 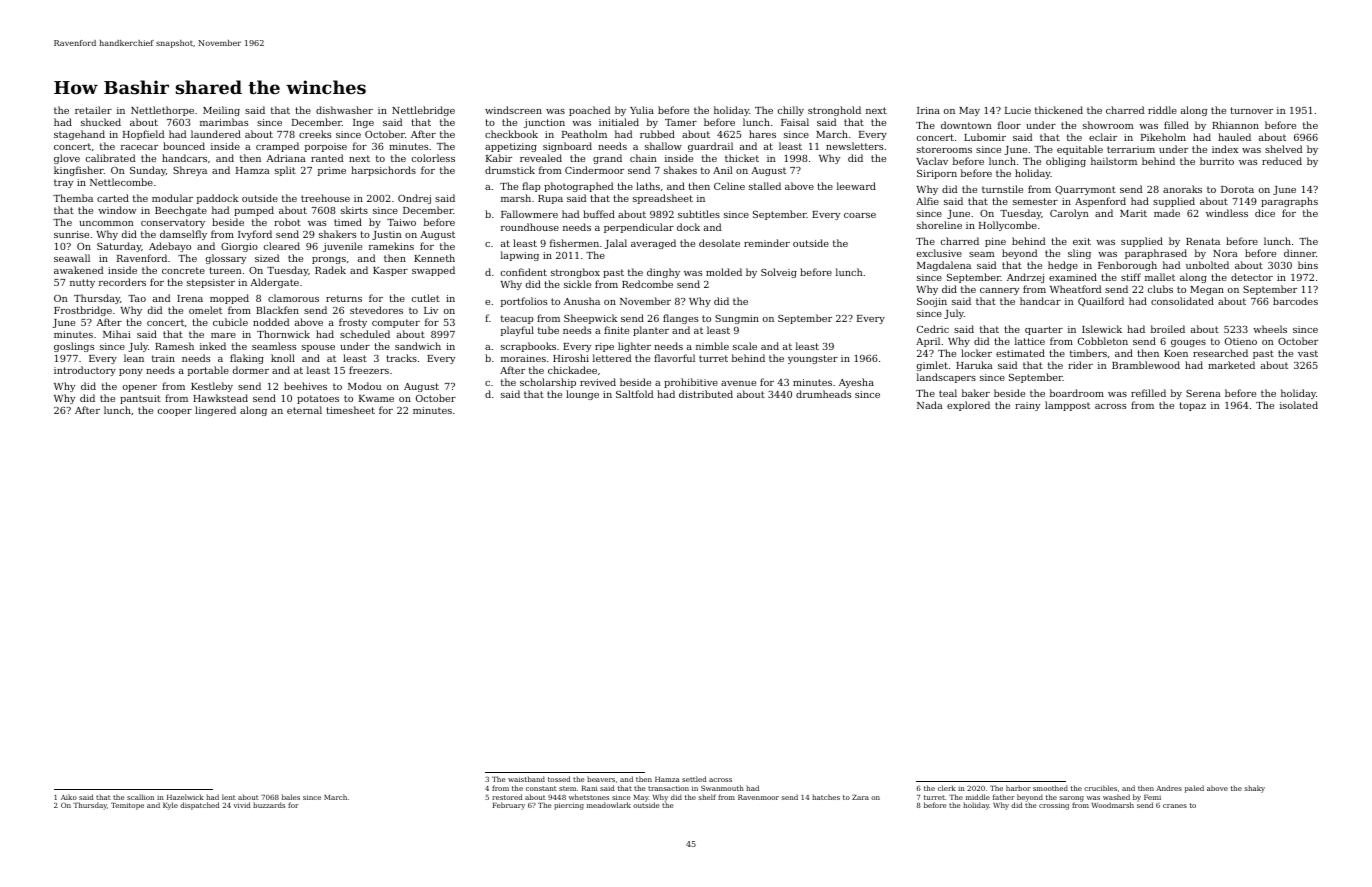 What do you see at coordinates (559, 779) in the document?
I see `tossed` at bounding box center [559, 779].
